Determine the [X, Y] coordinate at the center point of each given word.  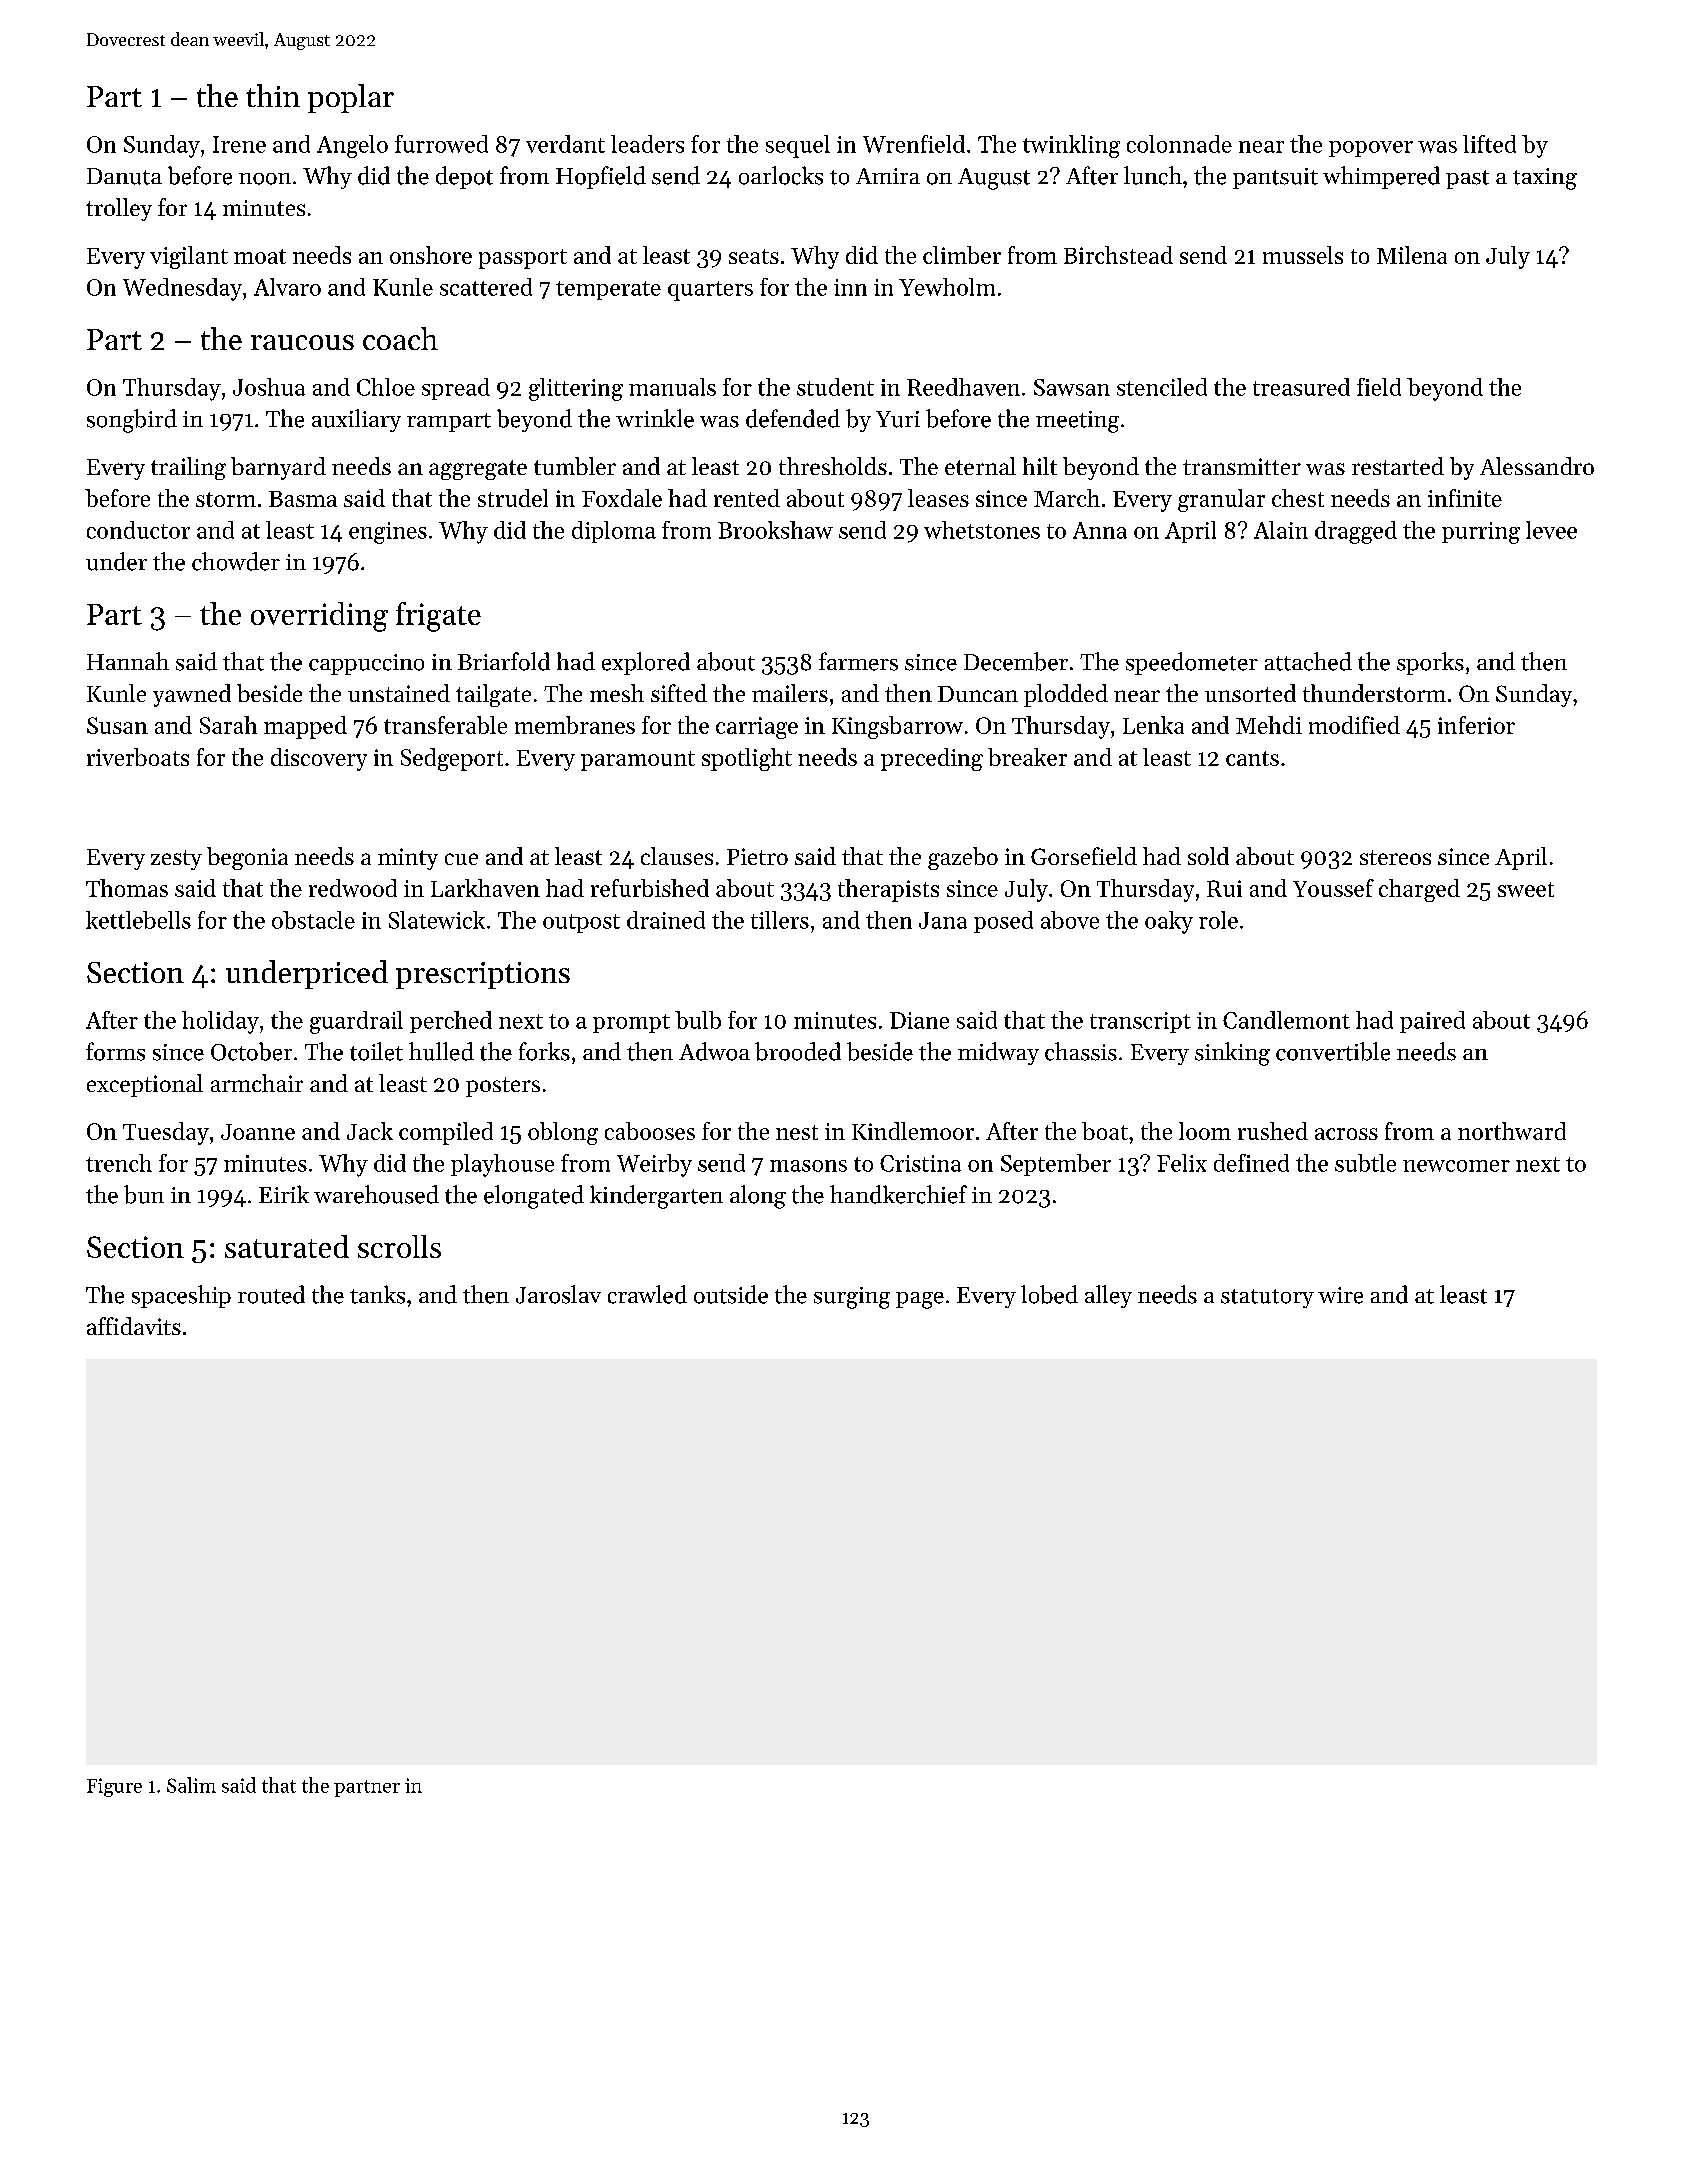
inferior [1476, 725]
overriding [319, 617]
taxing [1545, 179]
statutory [1267, 1298]
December [1016, 661]
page [920, 1300]
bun [144, 1194]
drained [666, 920]
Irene [239, 144]
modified [1354, 725]
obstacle [313, 920]
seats [754, 256]
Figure [114, 1787]
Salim [191, 1785]
